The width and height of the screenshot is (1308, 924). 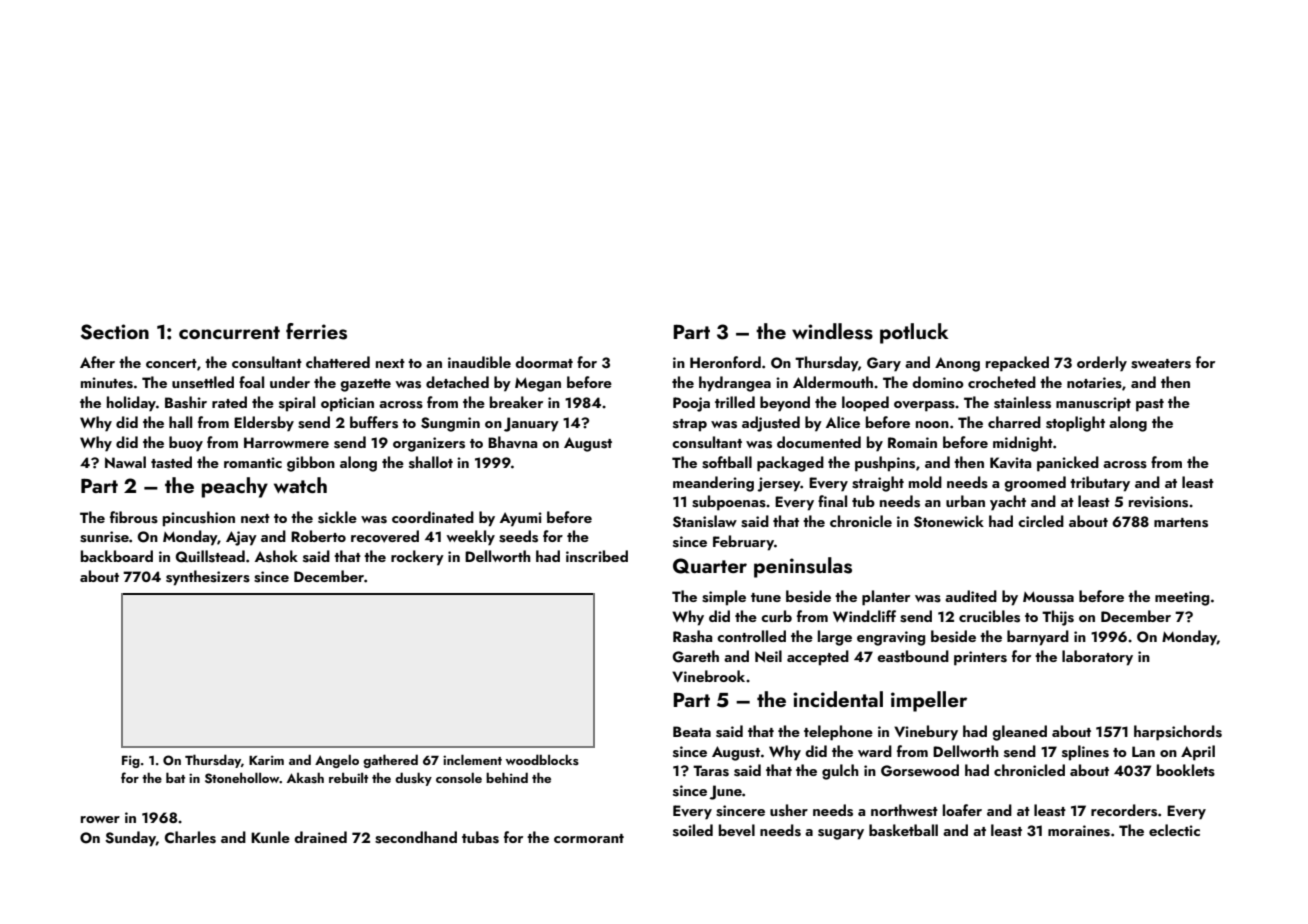 I want to click on past, so click(x=1150, y=405).
